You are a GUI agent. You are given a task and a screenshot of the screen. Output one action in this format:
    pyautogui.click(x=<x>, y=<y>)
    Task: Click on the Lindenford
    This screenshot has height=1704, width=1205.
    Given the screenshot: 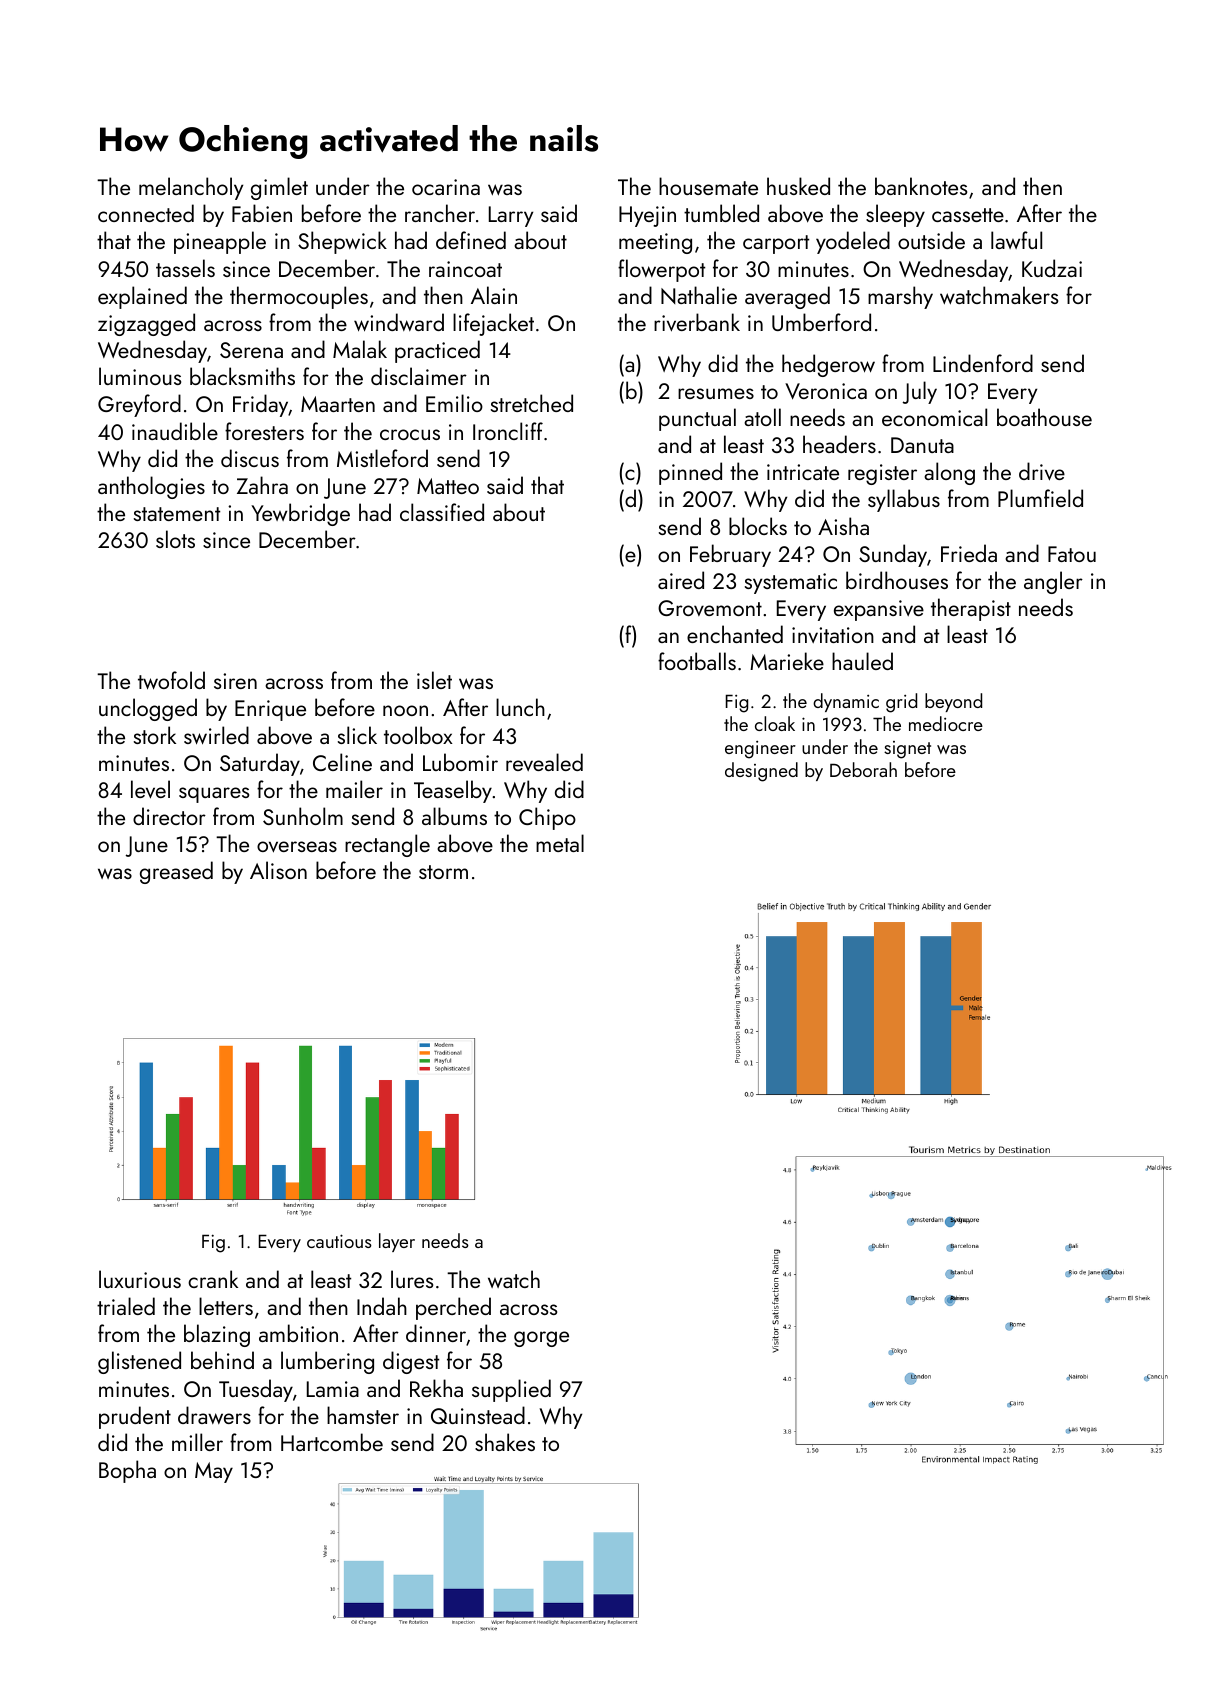 What is the action you would take?
    pyautogui.click(x=983, y=363)
